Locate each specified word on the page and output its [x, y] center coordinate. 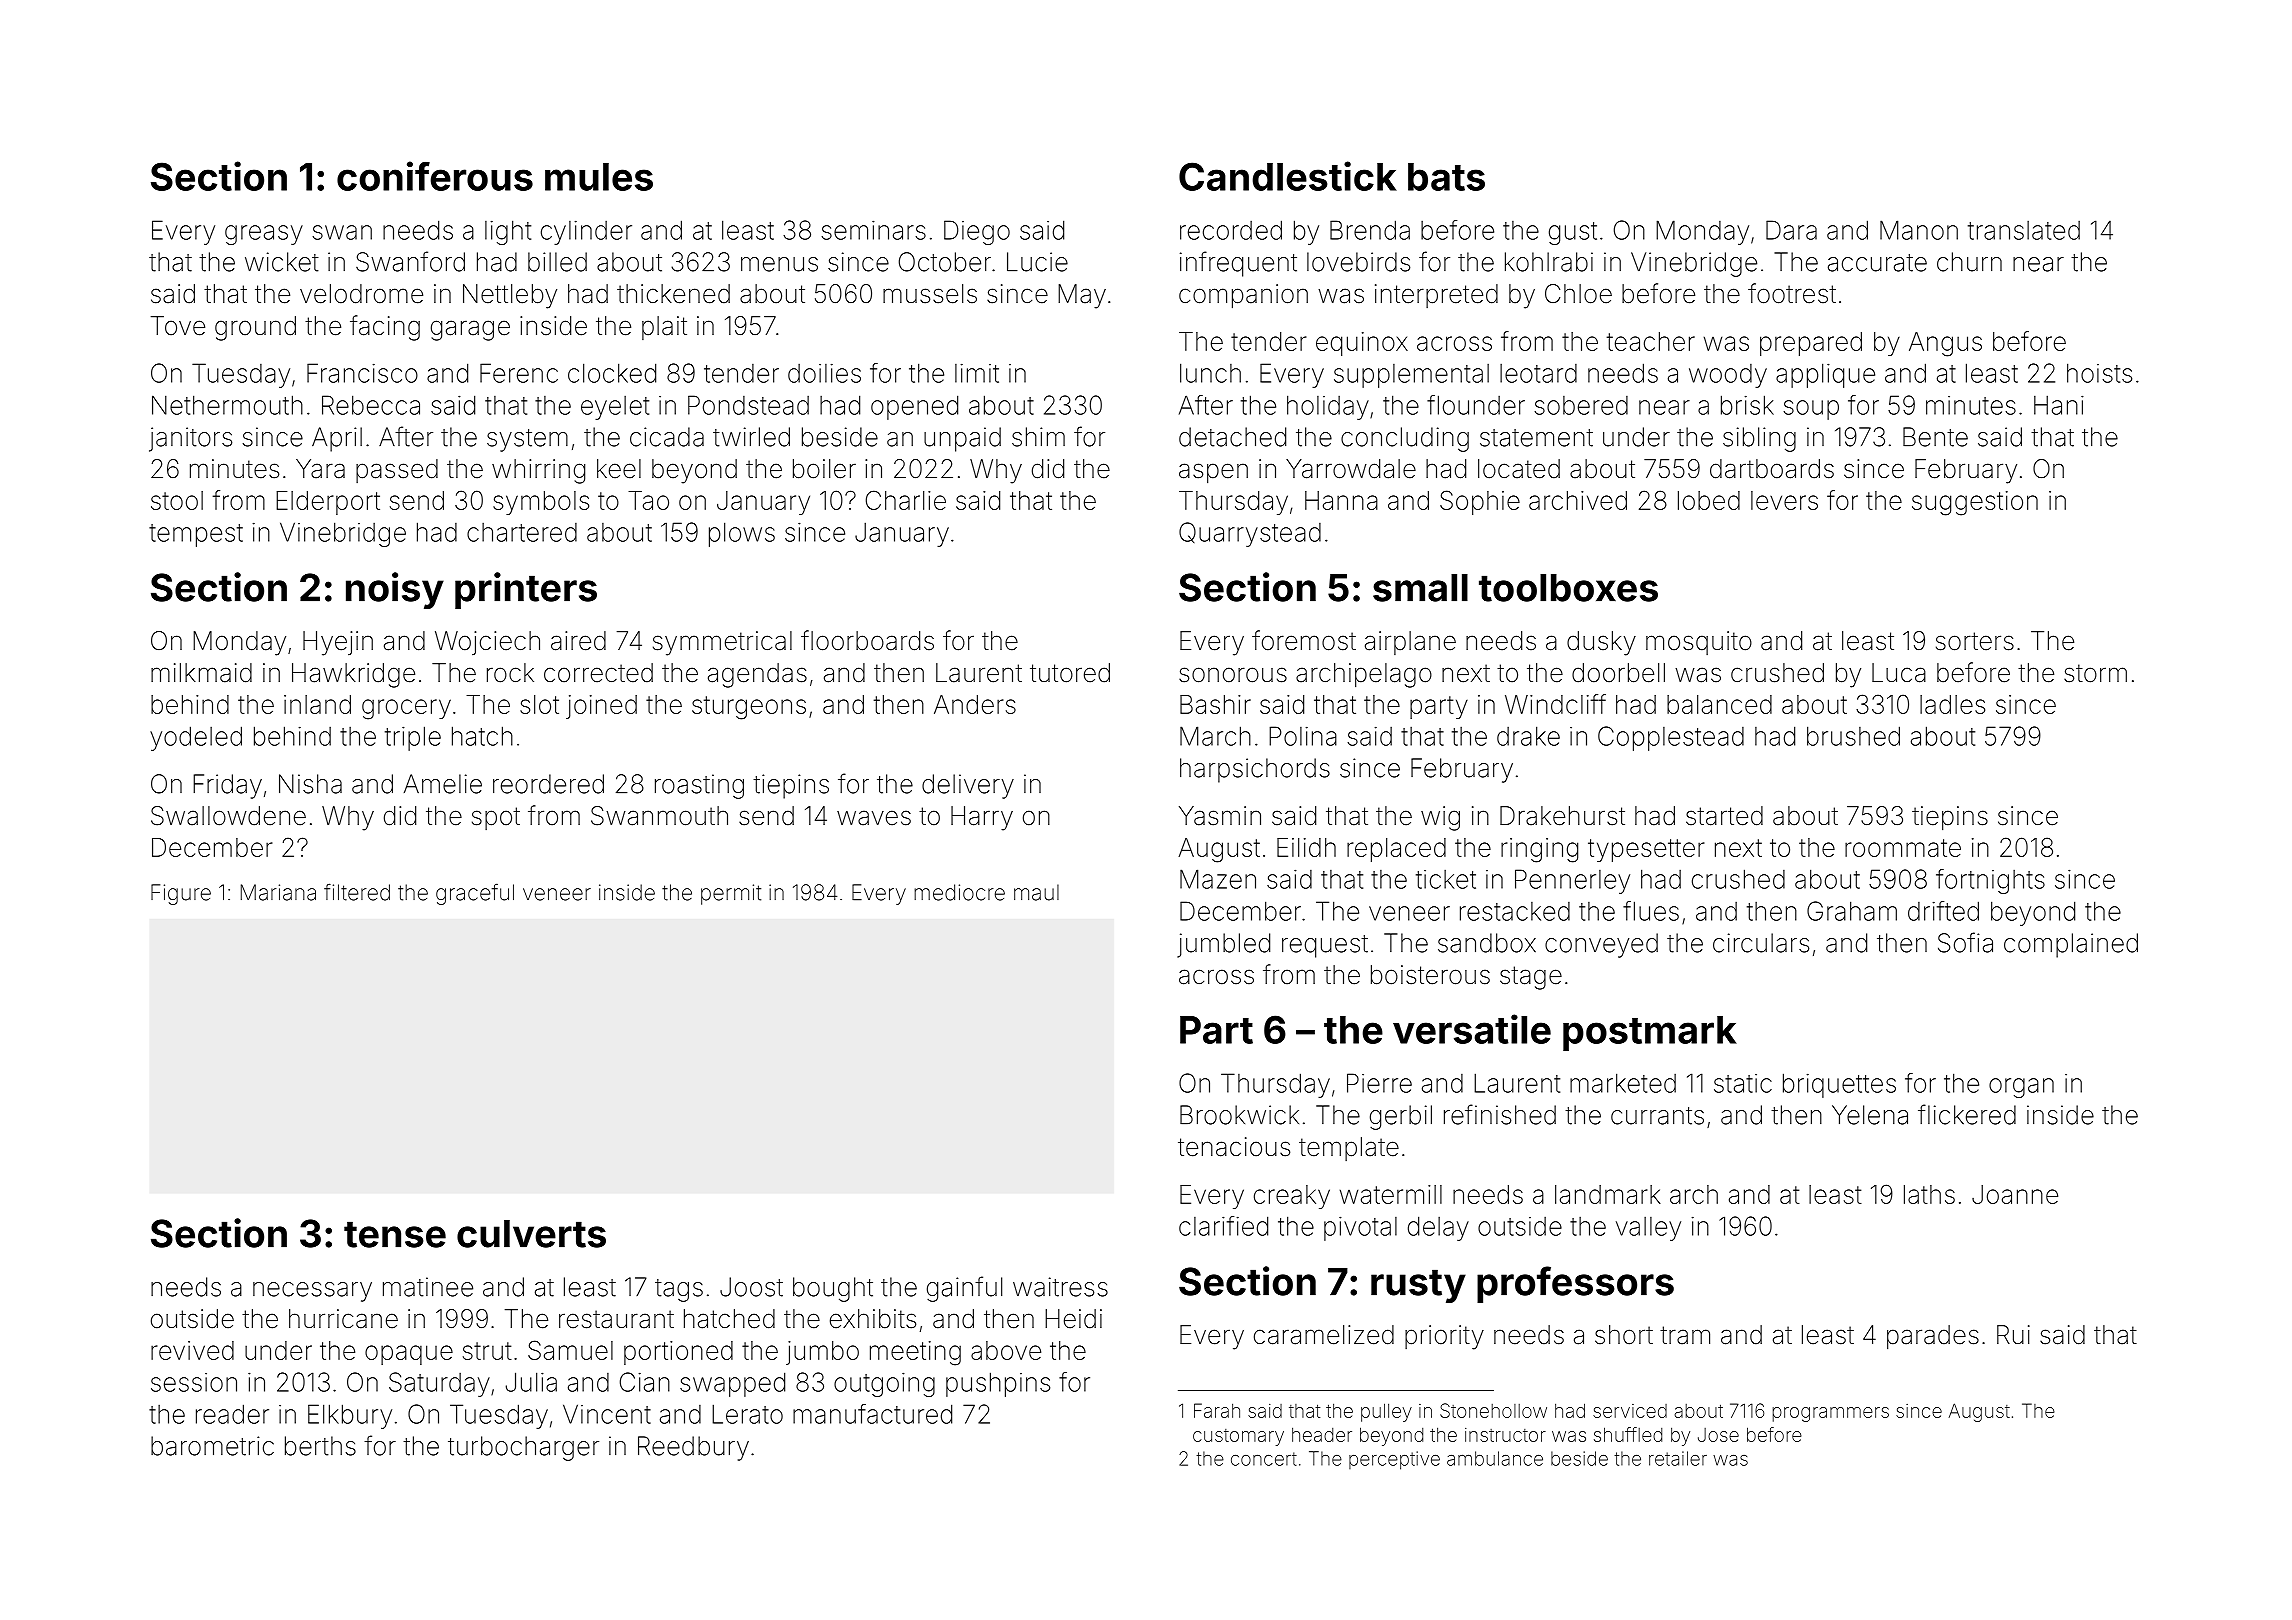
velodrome [361, 294]
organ [2021, 1088]
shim [1038, 437]
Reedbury [693, 1448]
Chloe [1578, 294]
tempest [196, 535]
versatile [1472, 1029]
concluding [1405, 439]
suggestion [1975, 503]
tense [395, 1234]
